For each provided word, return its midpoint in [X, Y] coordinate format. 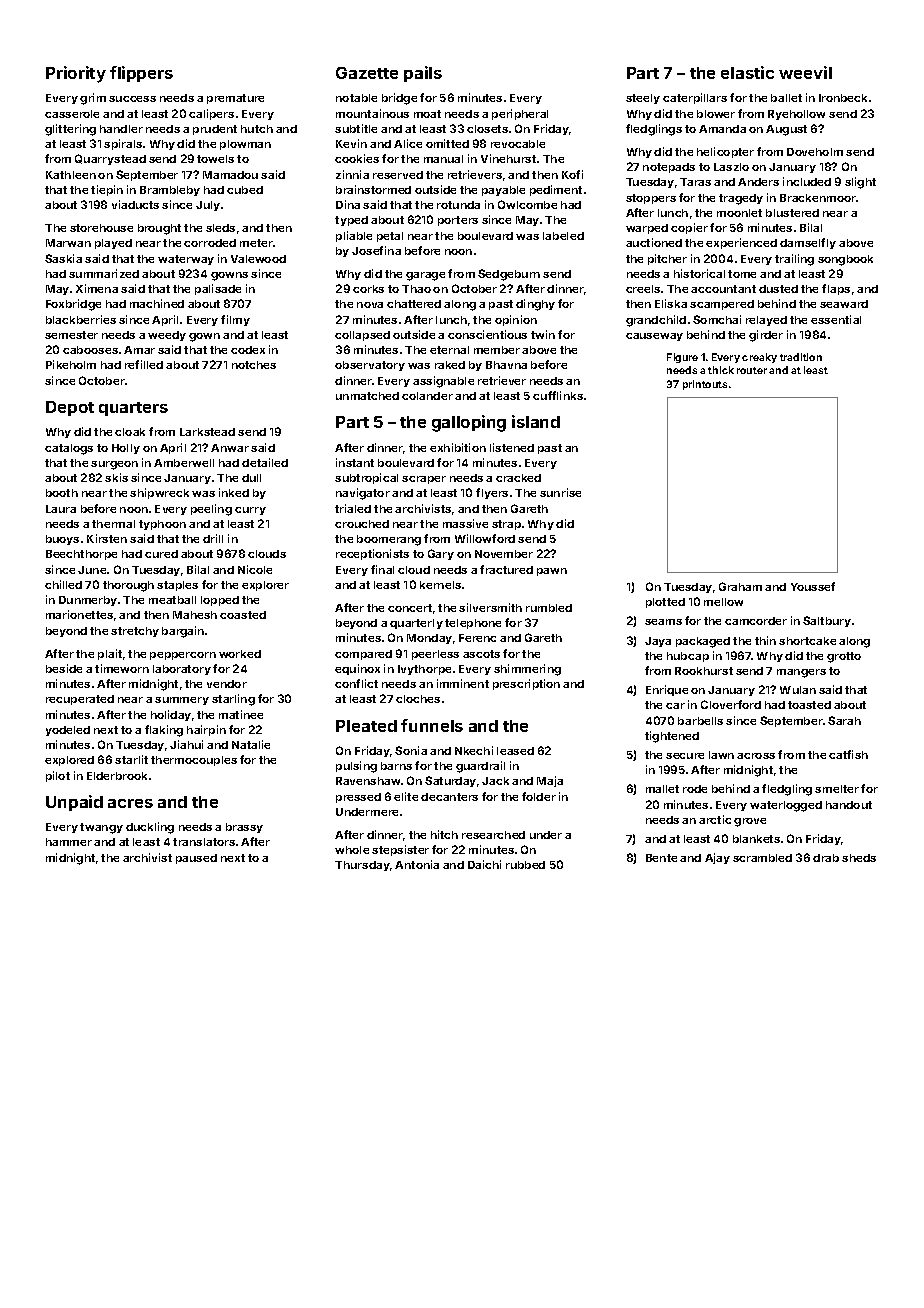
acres [130, 803]
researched [493, 835]
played [113, 244]
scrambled [762, 858]
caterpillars [695, 98]
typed [351, 221]
